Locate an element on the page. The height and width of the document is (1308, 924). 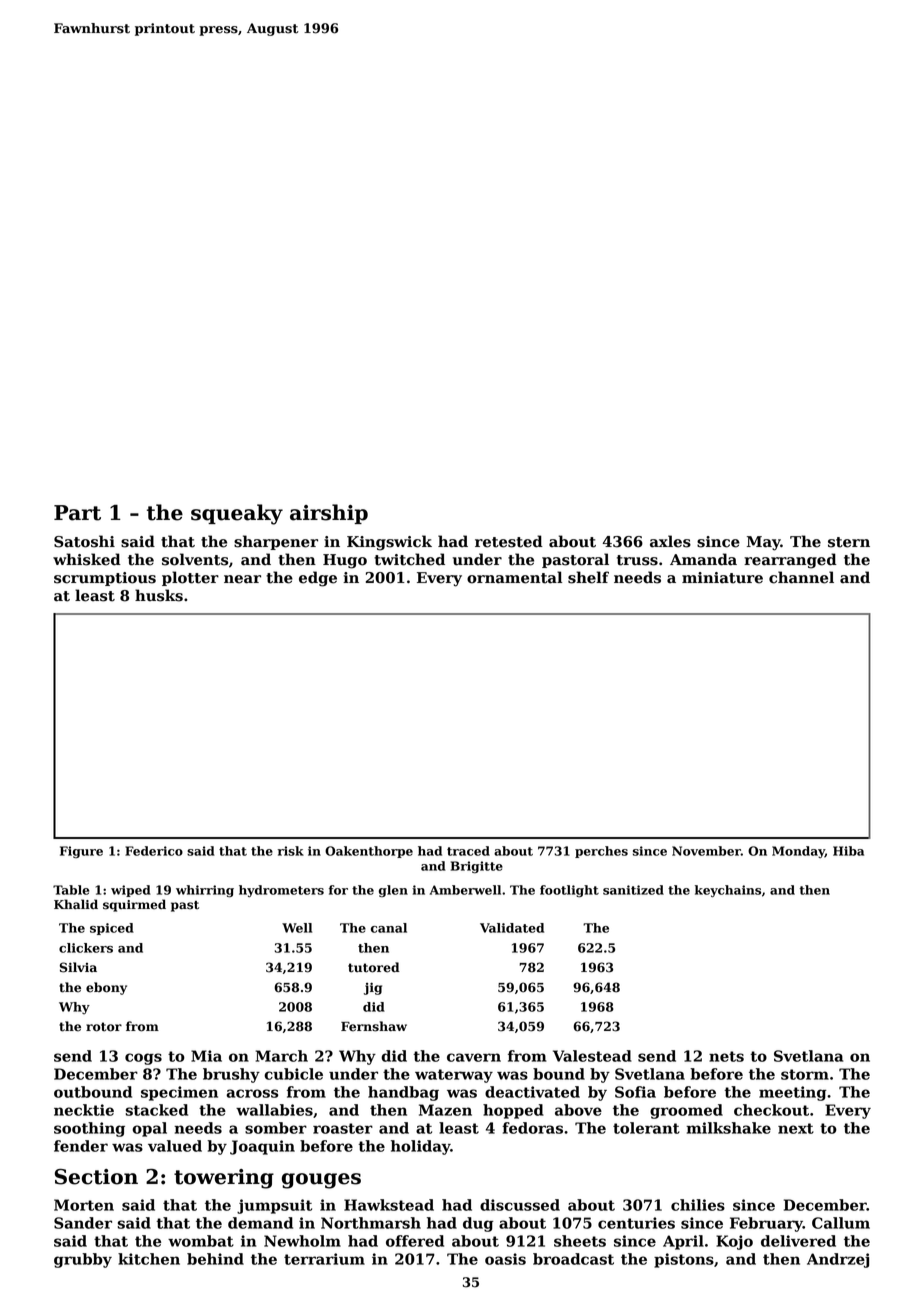
grubby is located at coordinates (83, 1260).
